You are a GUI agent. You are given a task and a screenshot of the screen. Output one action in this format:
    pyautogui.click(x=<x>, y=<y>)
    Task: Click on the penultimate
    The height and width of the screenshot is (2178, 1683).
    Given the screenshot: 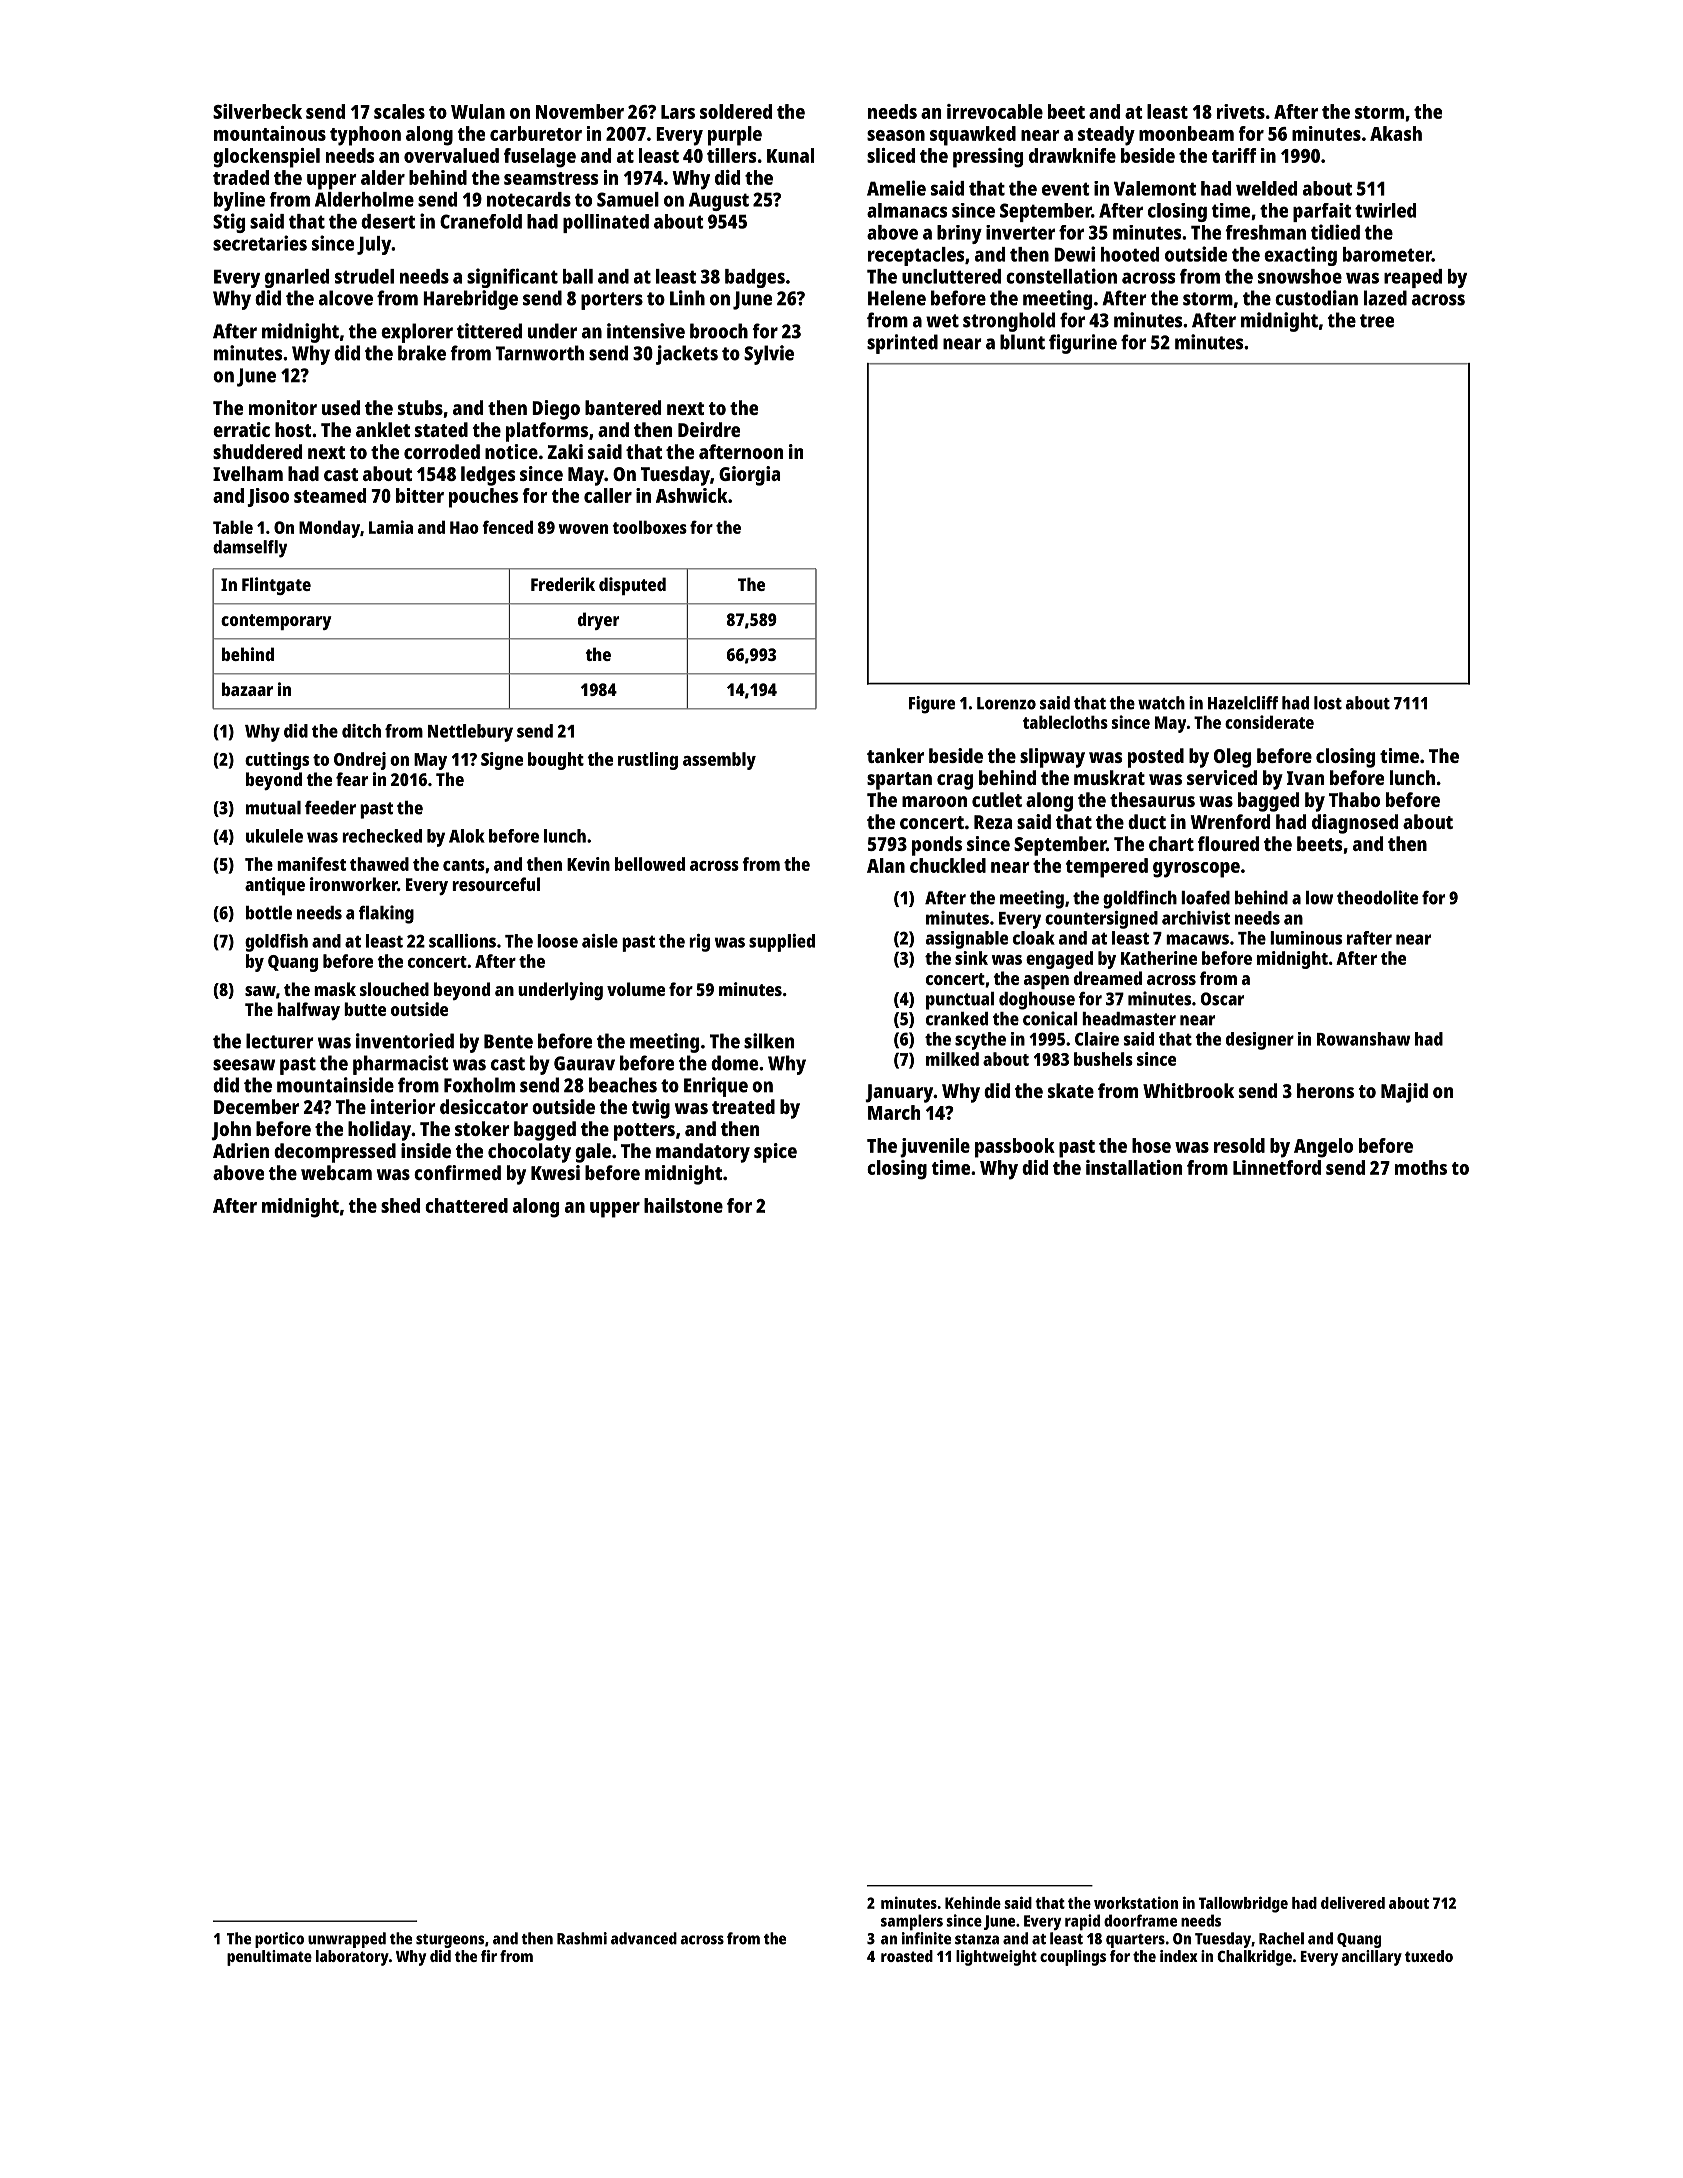 What is the action you would take?
    pyautogui.click(x=269, y=1958)
